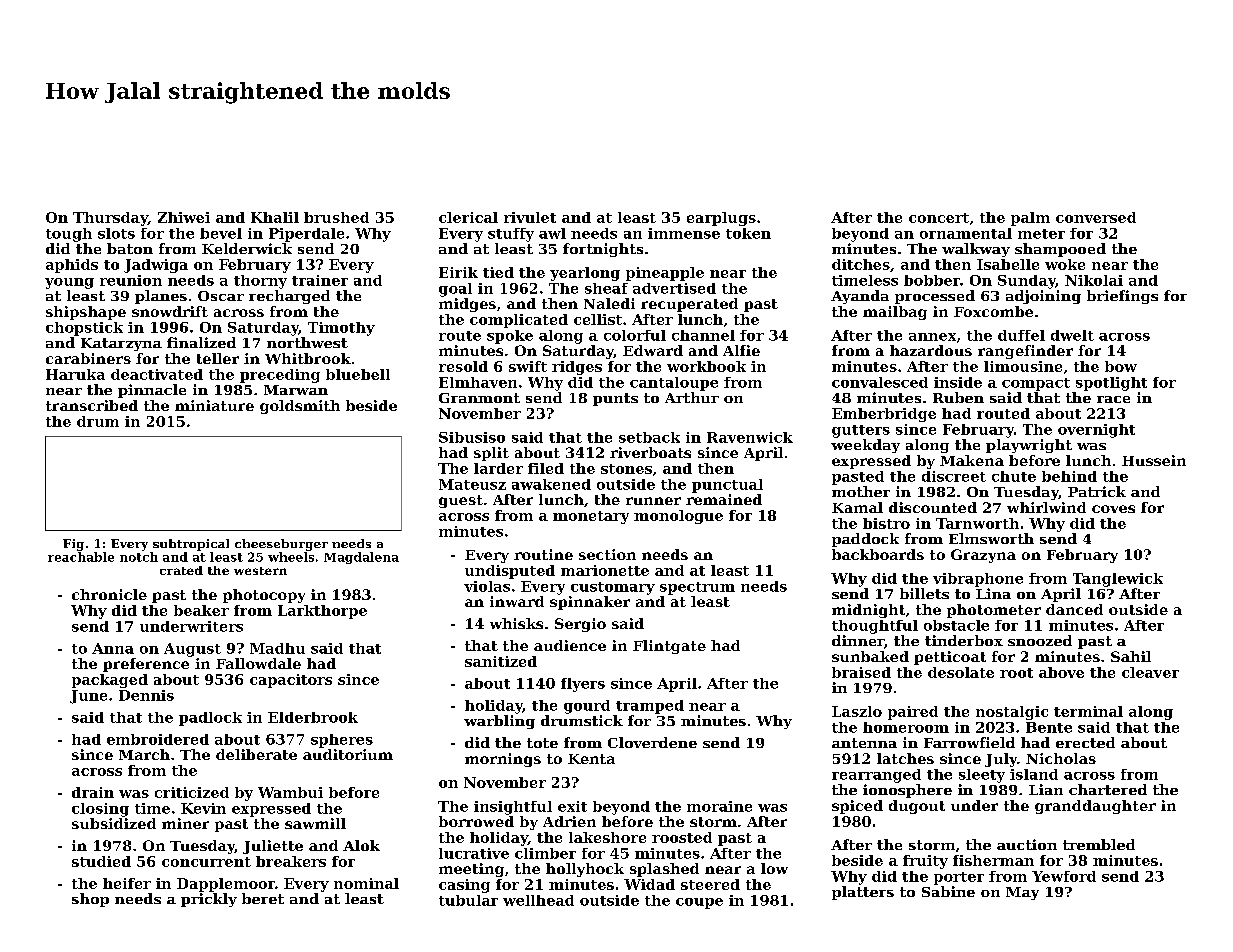 The image size is (1233, 952). I want to click on tied, so click(498, 272).
